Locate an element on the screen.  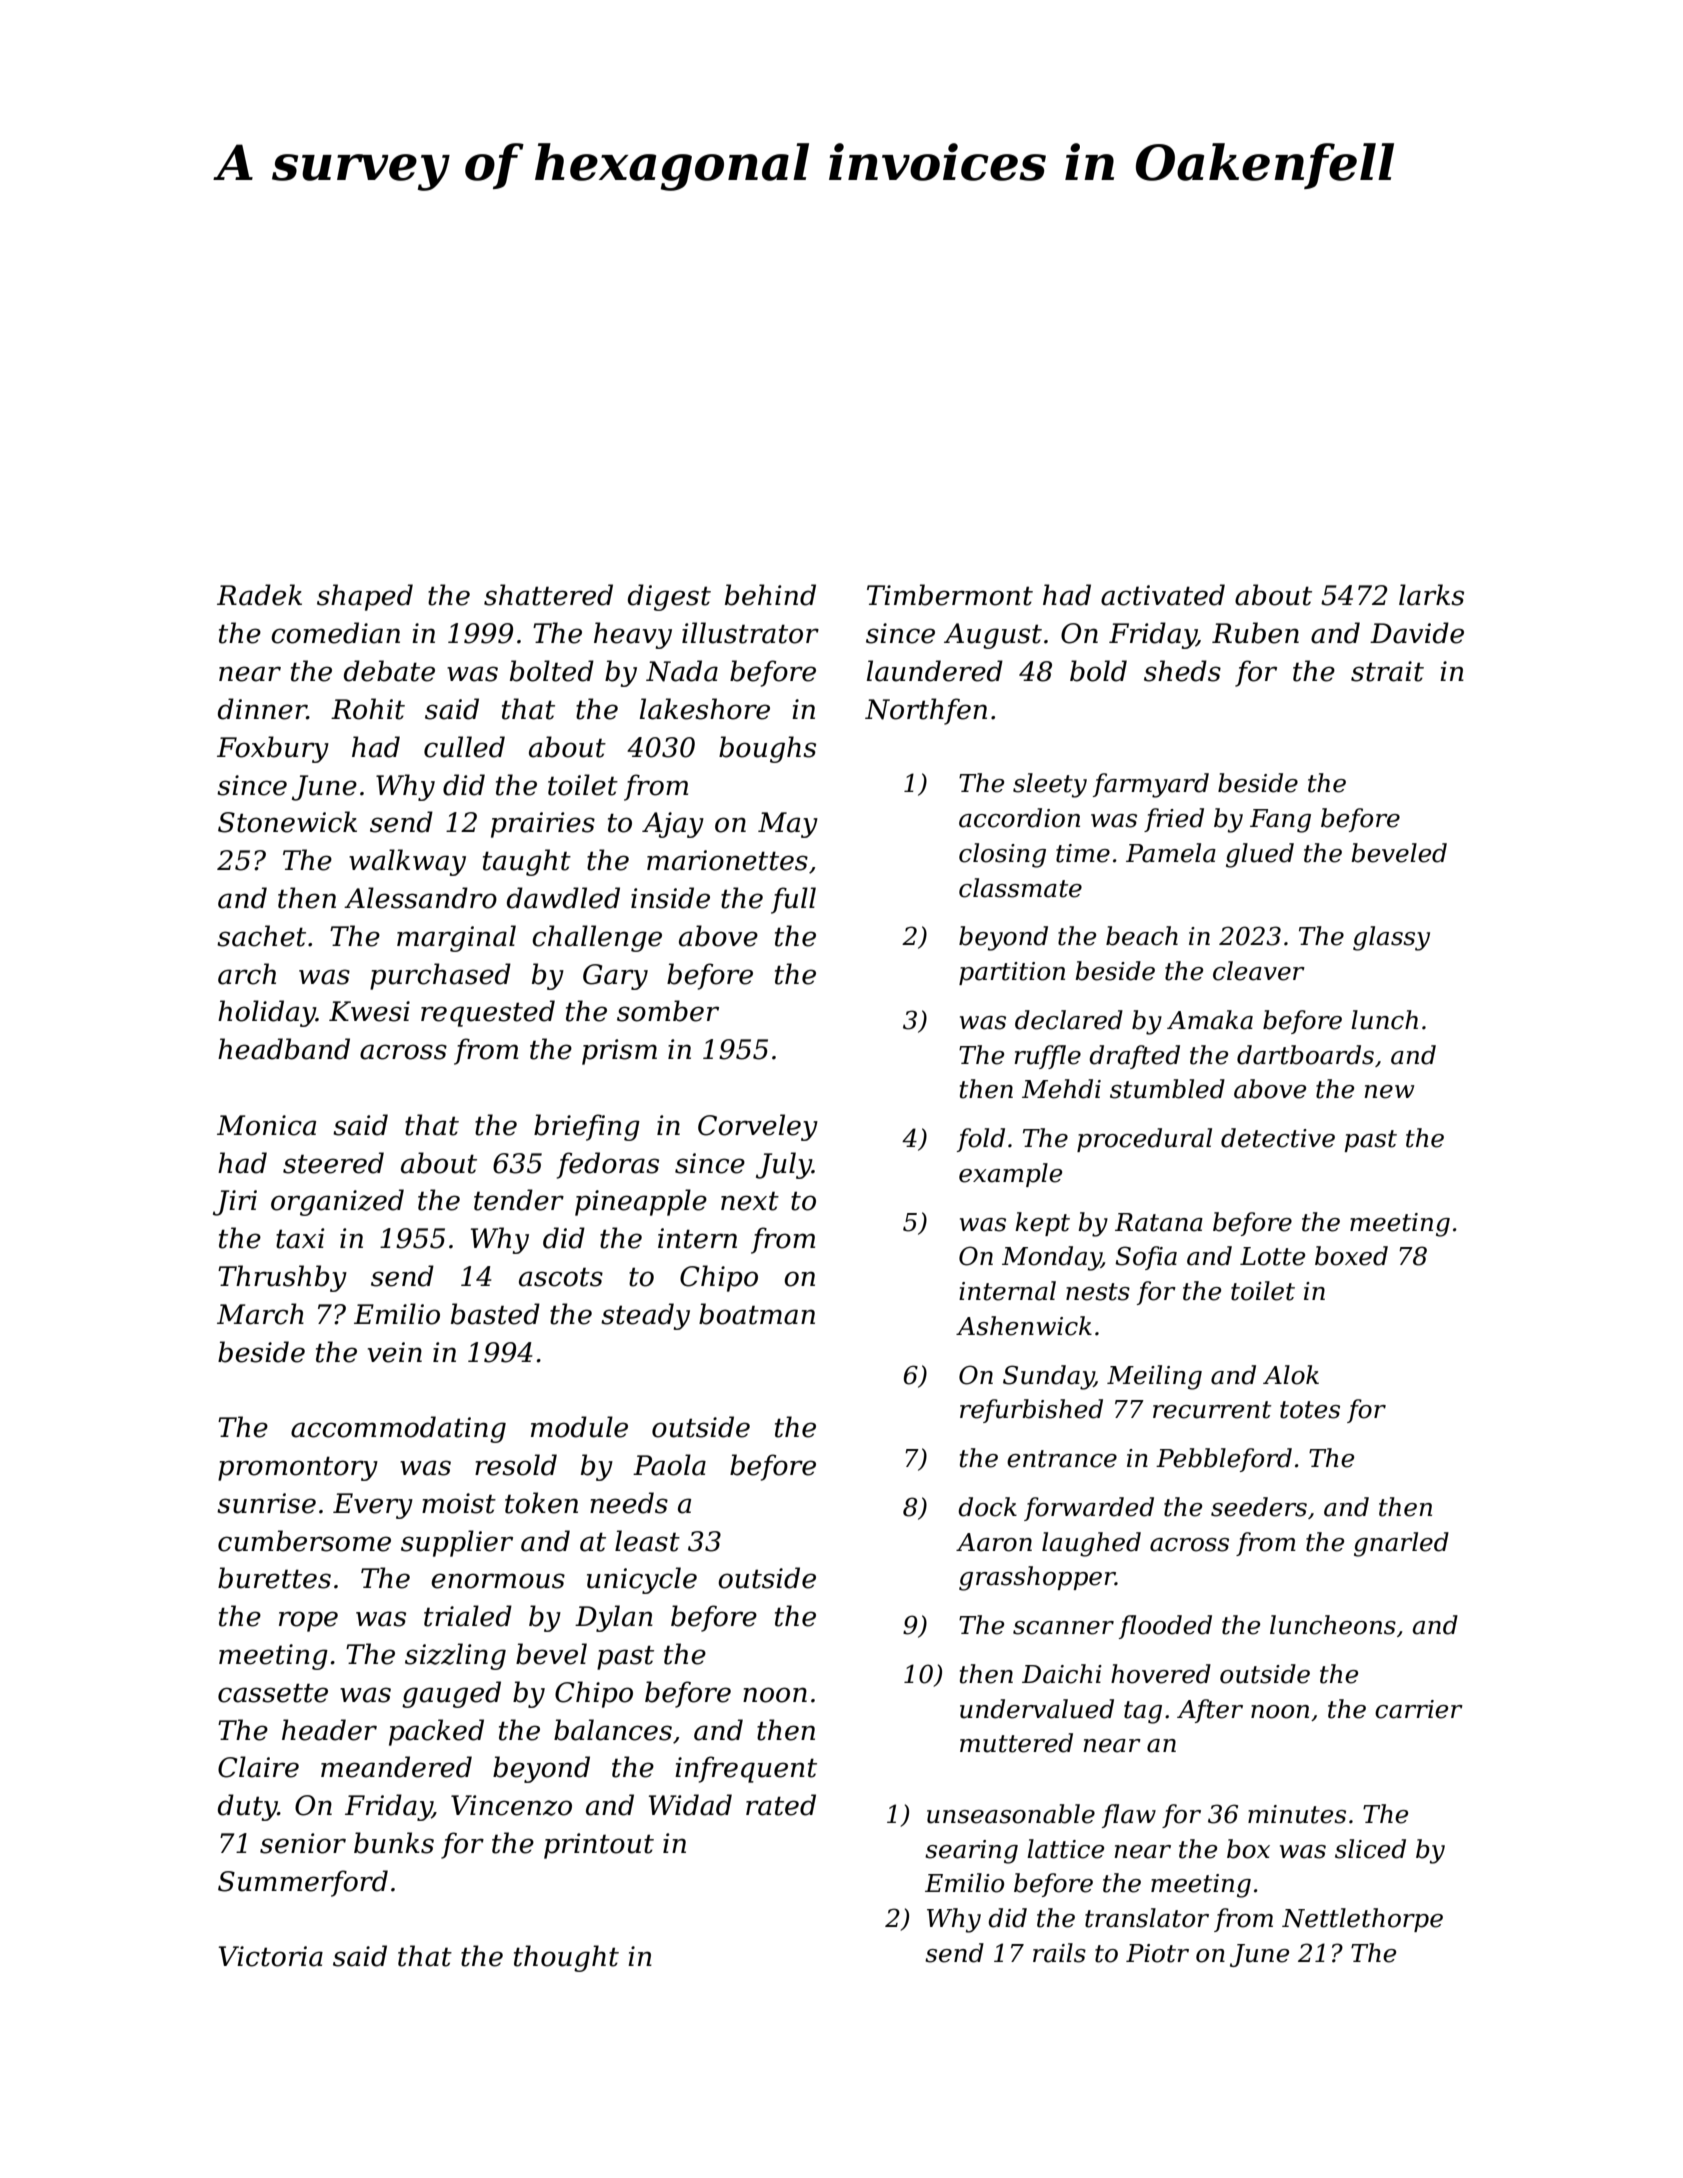
Summerford is located at coordinates (303, 1883).
